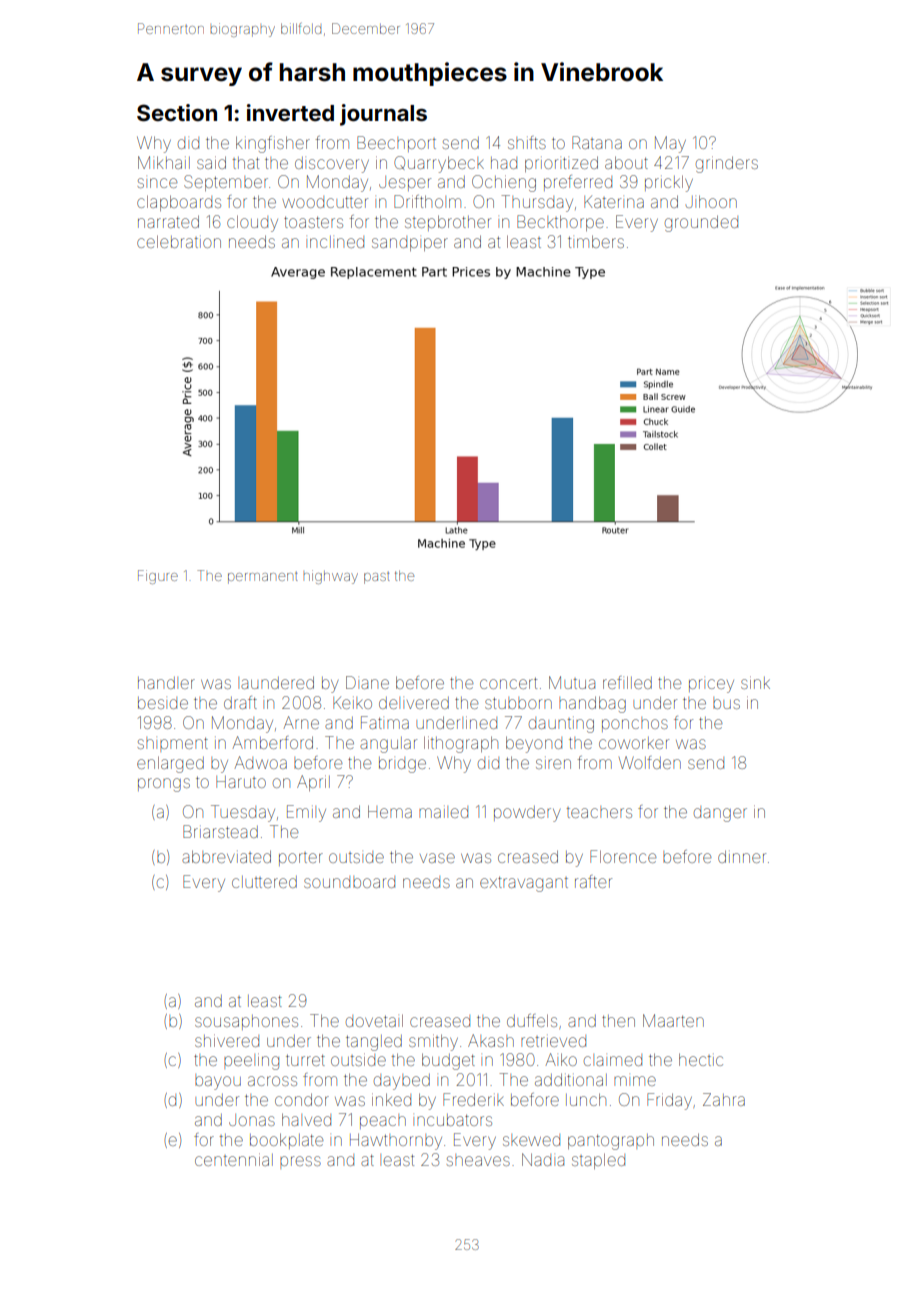 The image size is (908, 1316). Describe the element at coordinates (290, 112) in the screenshot. I see `inverted` at that location.
